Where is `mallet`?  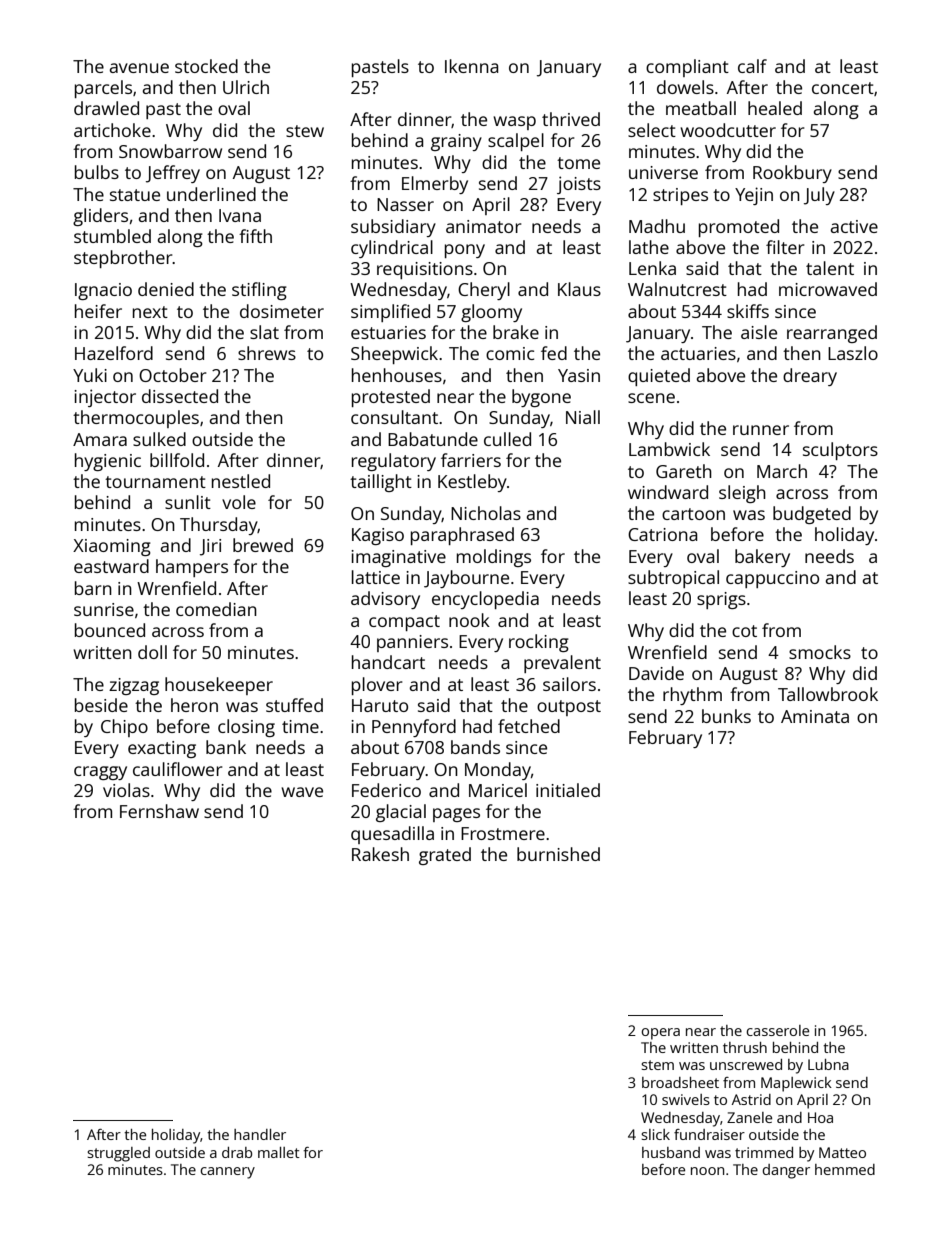 mallet is located at coordinates (279, 1152).
